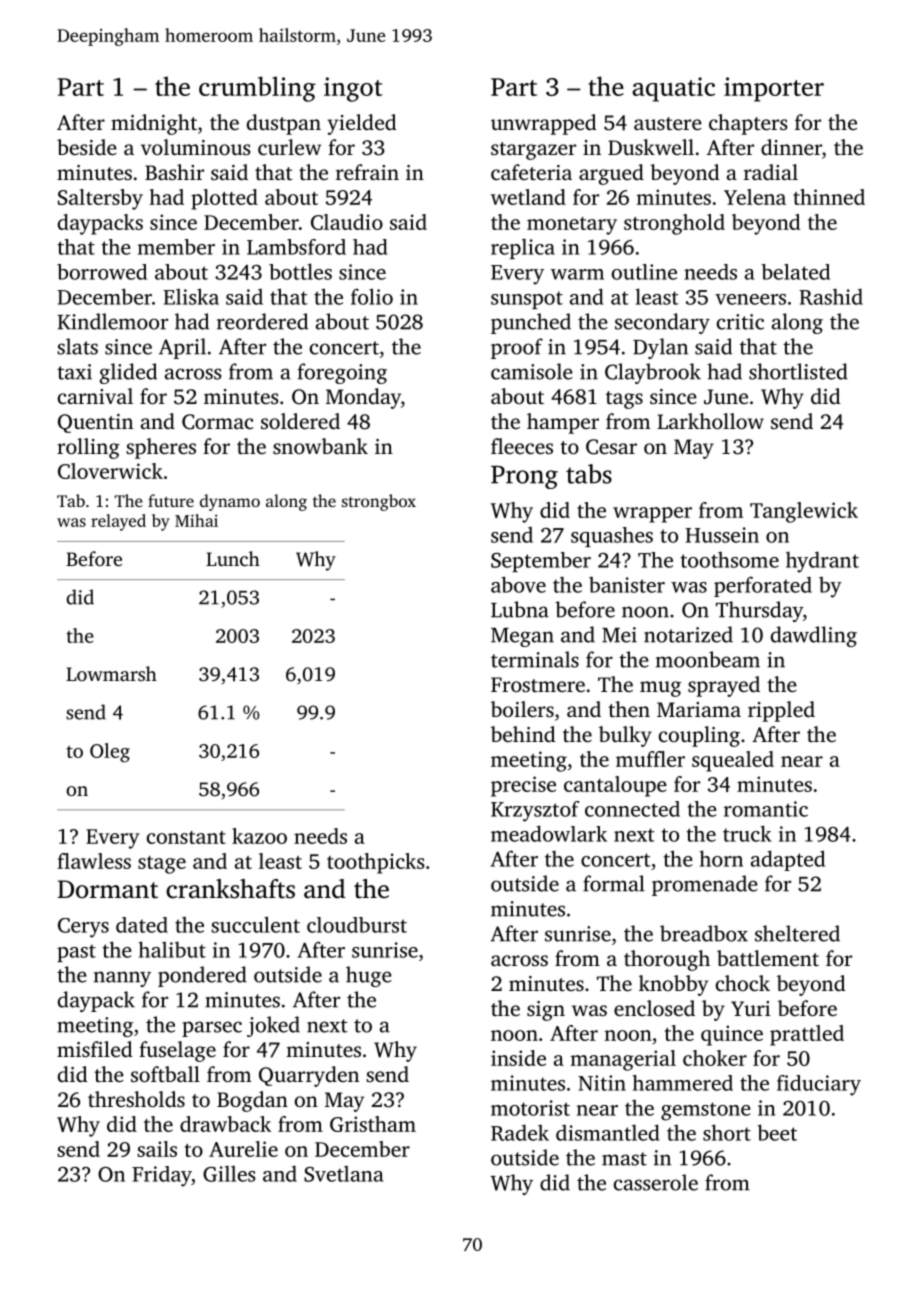 The height and width of the screenshot is (1311, 924). I want to click on mast, so click(624, 1159).
